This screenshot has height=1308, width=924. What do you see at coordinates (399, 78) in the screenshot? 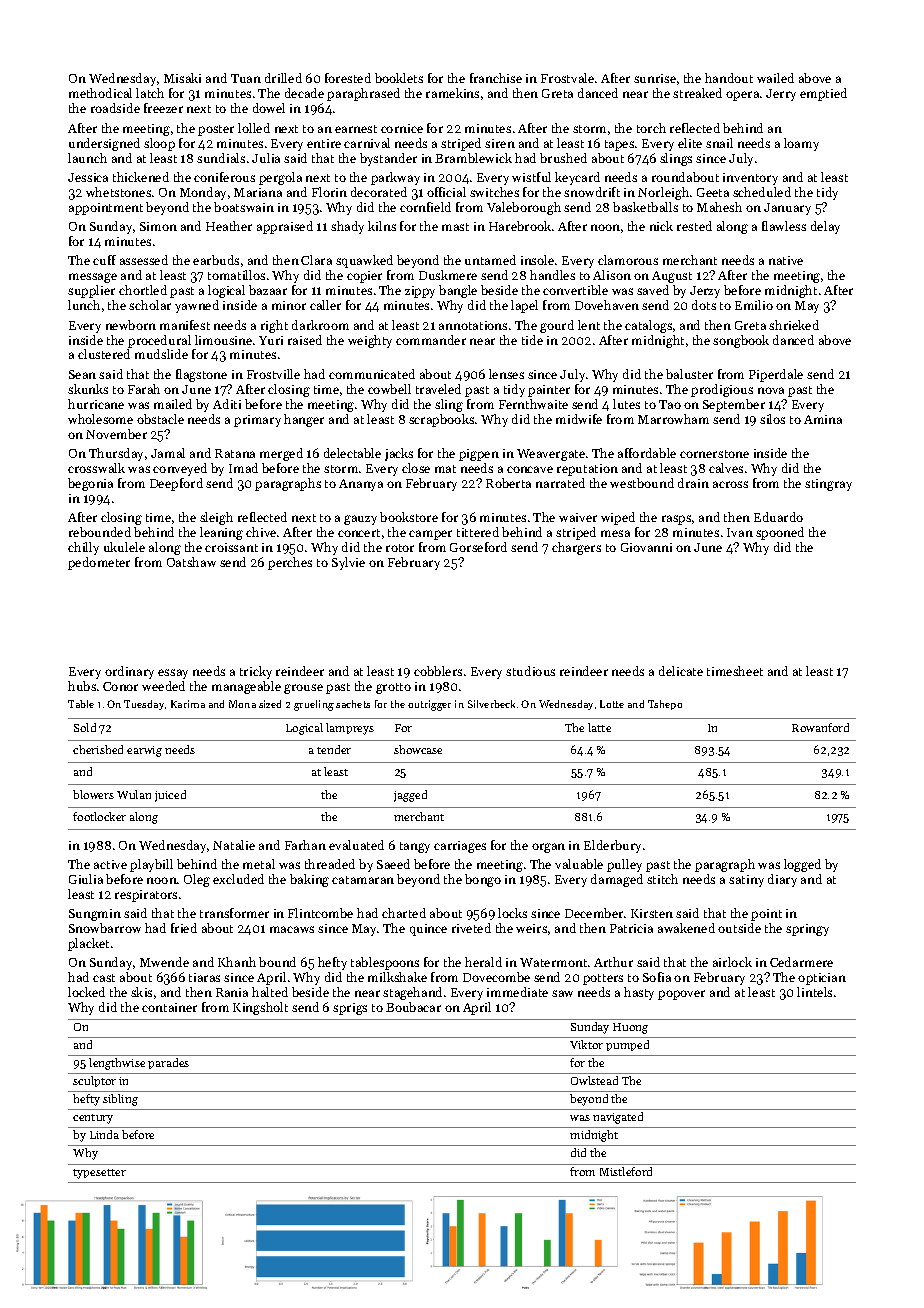
I see `booklets` at bounding box center [399, 78].
